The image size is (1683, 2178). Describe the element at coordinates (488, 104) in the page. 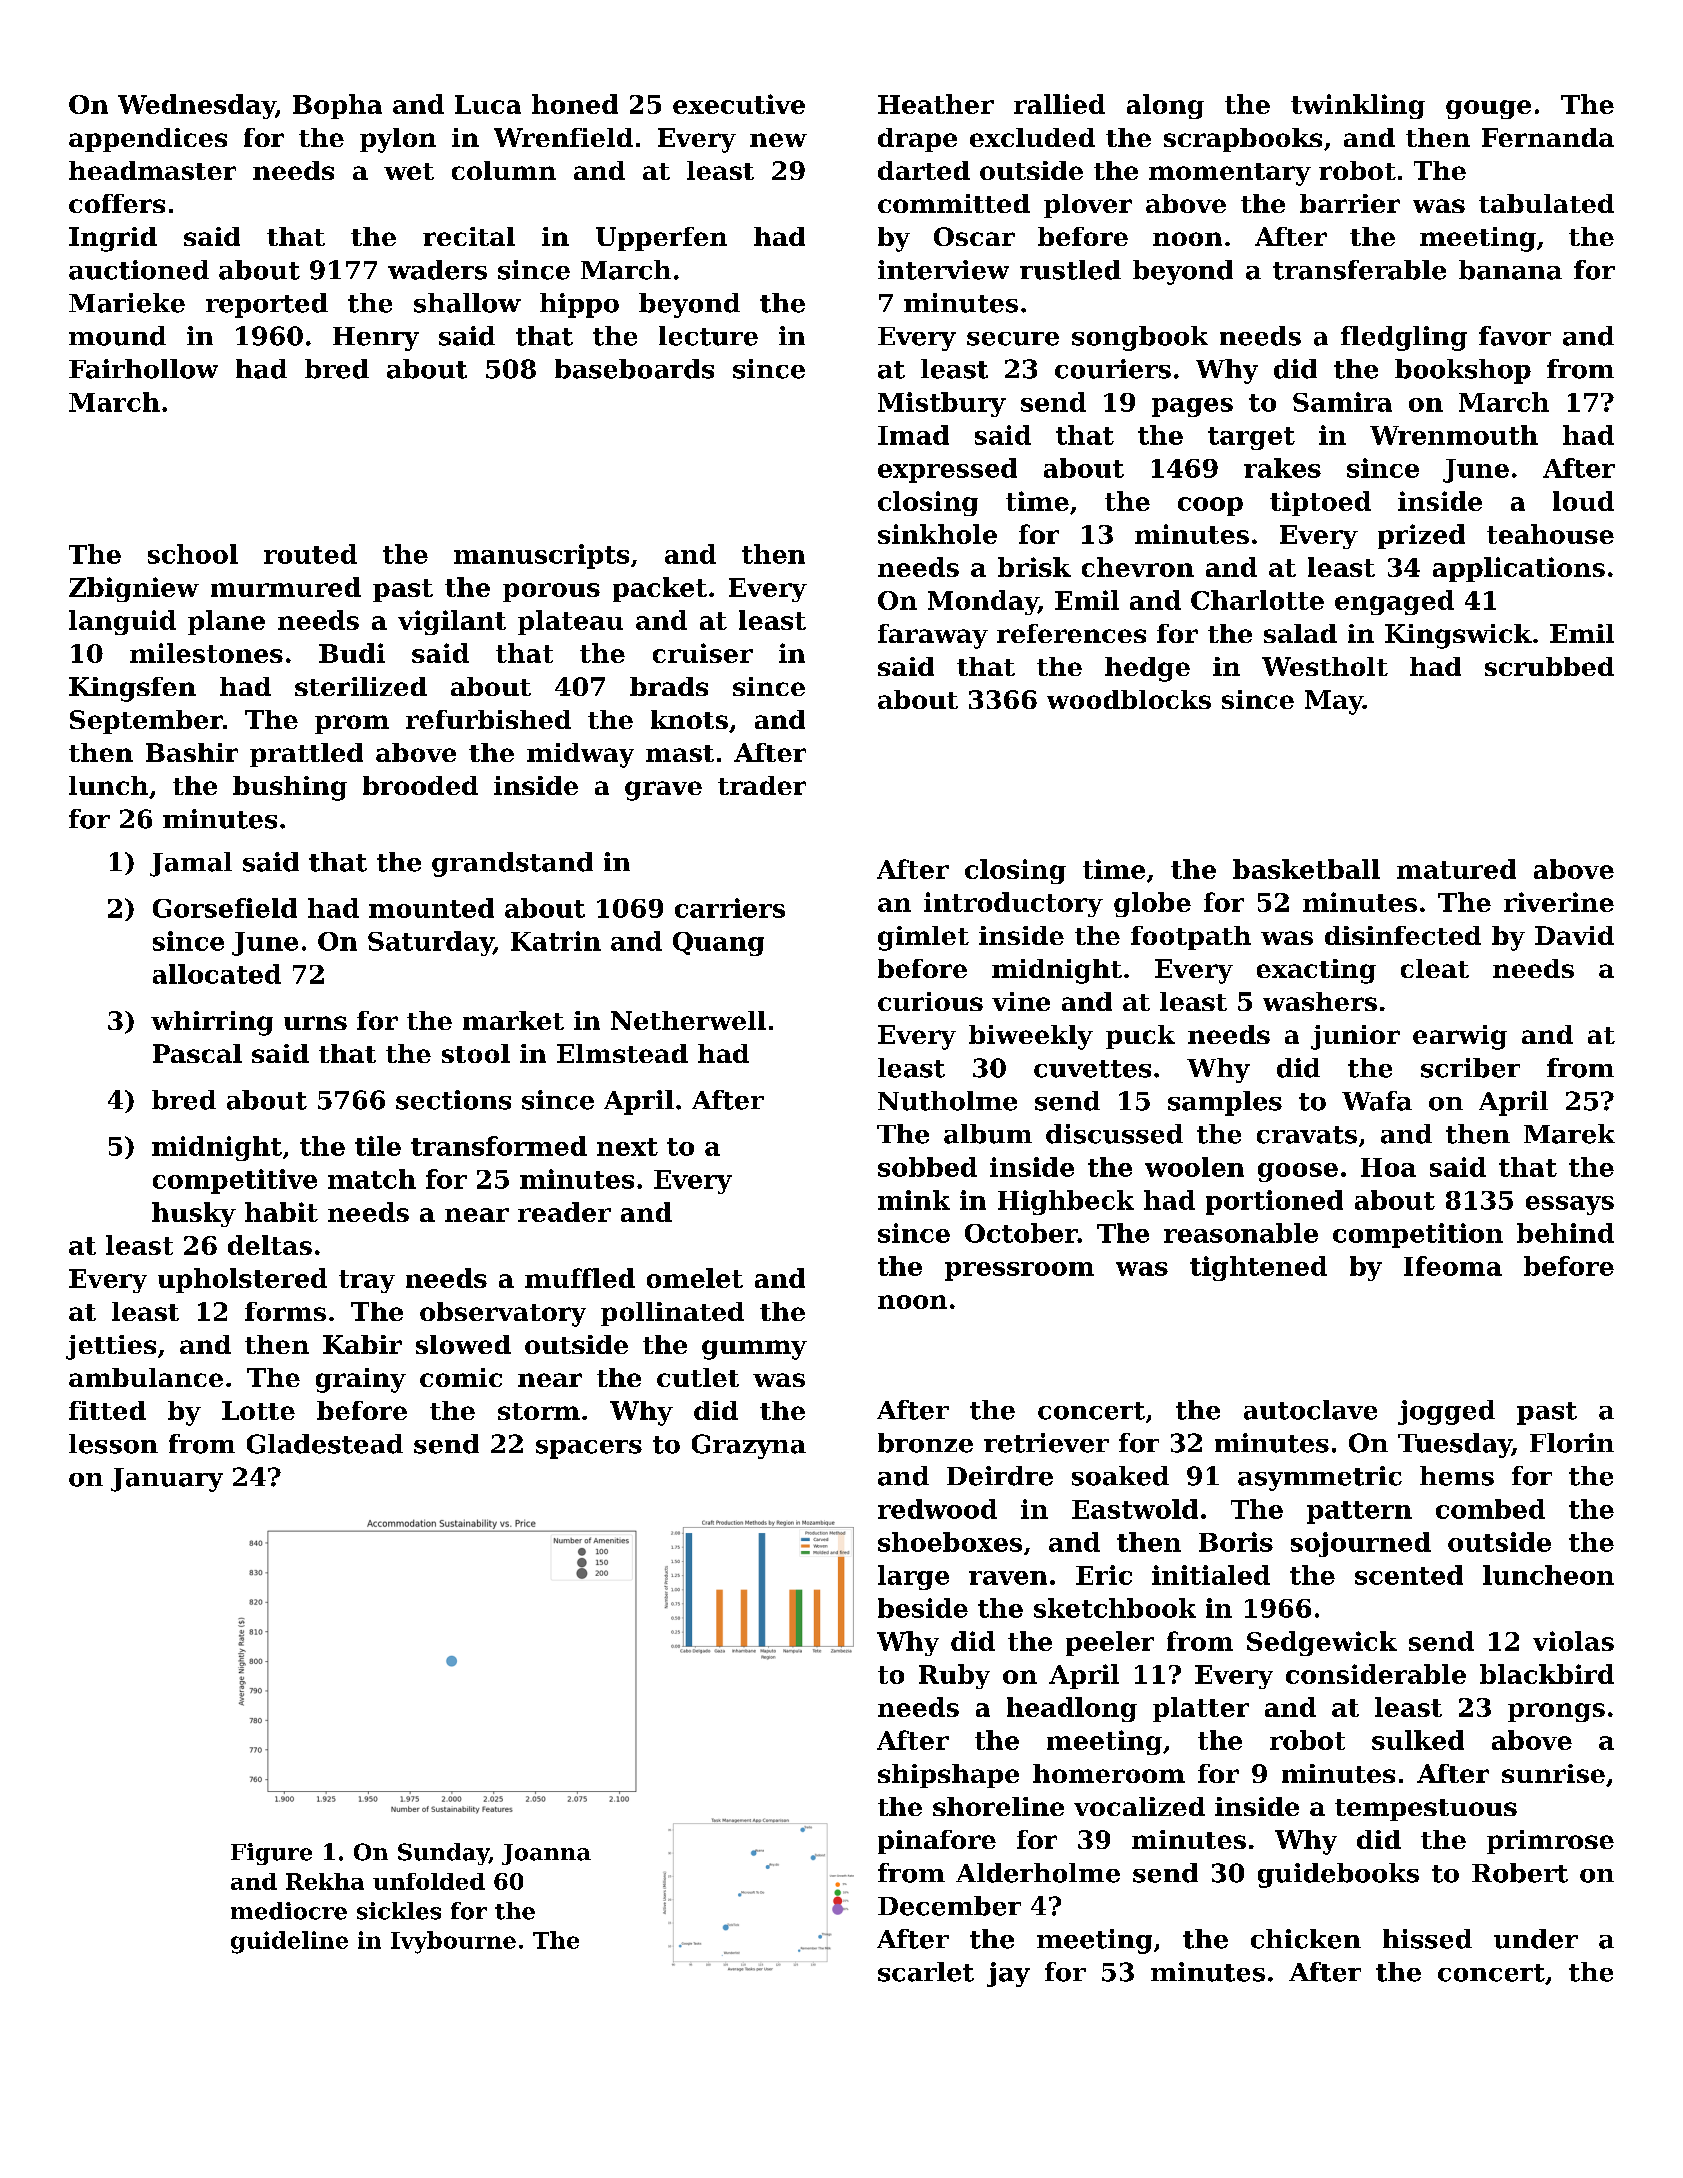

I see `Luca` at that location.
